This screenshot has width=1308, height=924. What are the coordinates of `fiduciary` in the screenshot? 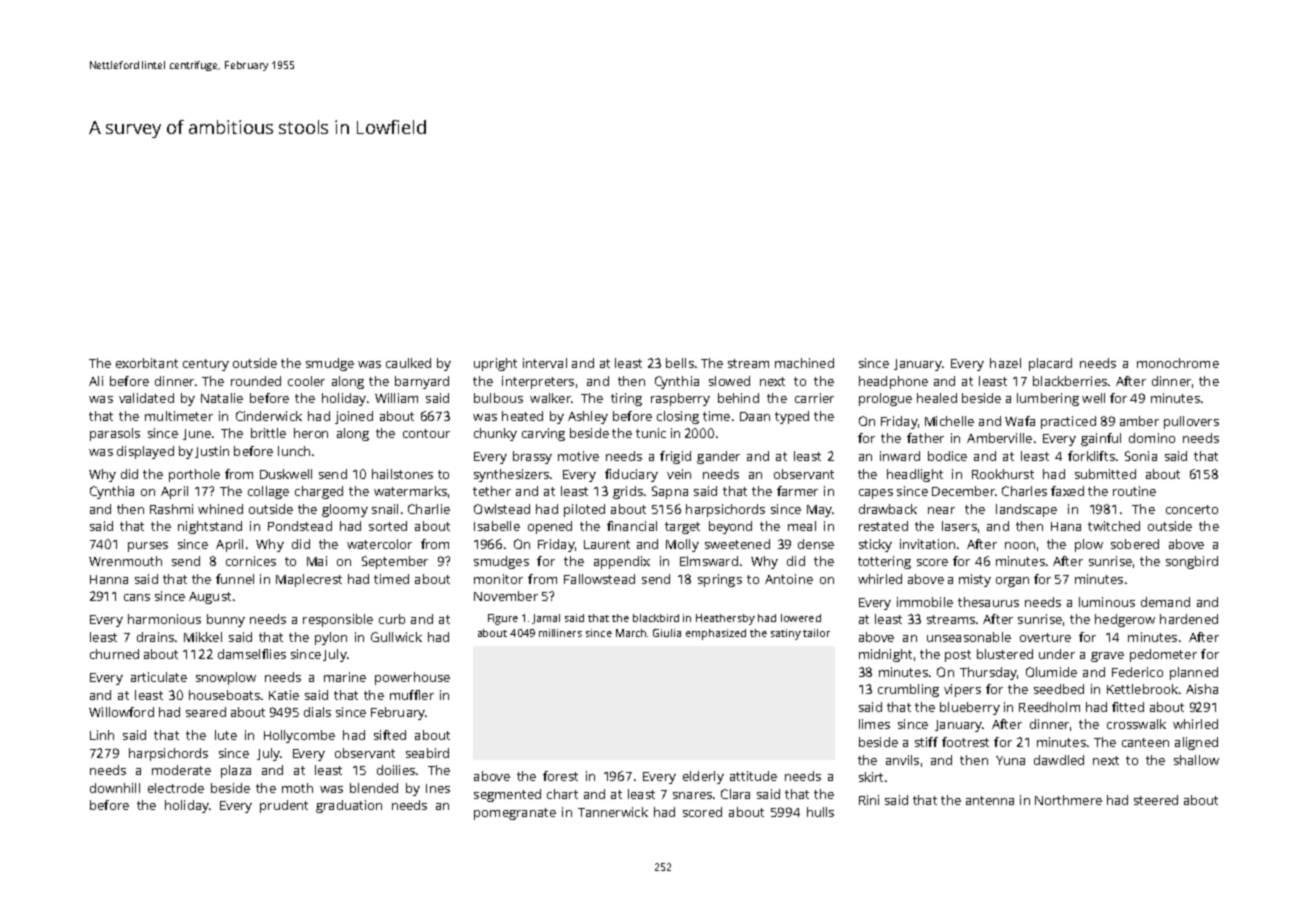 It's located at (631, 475).
